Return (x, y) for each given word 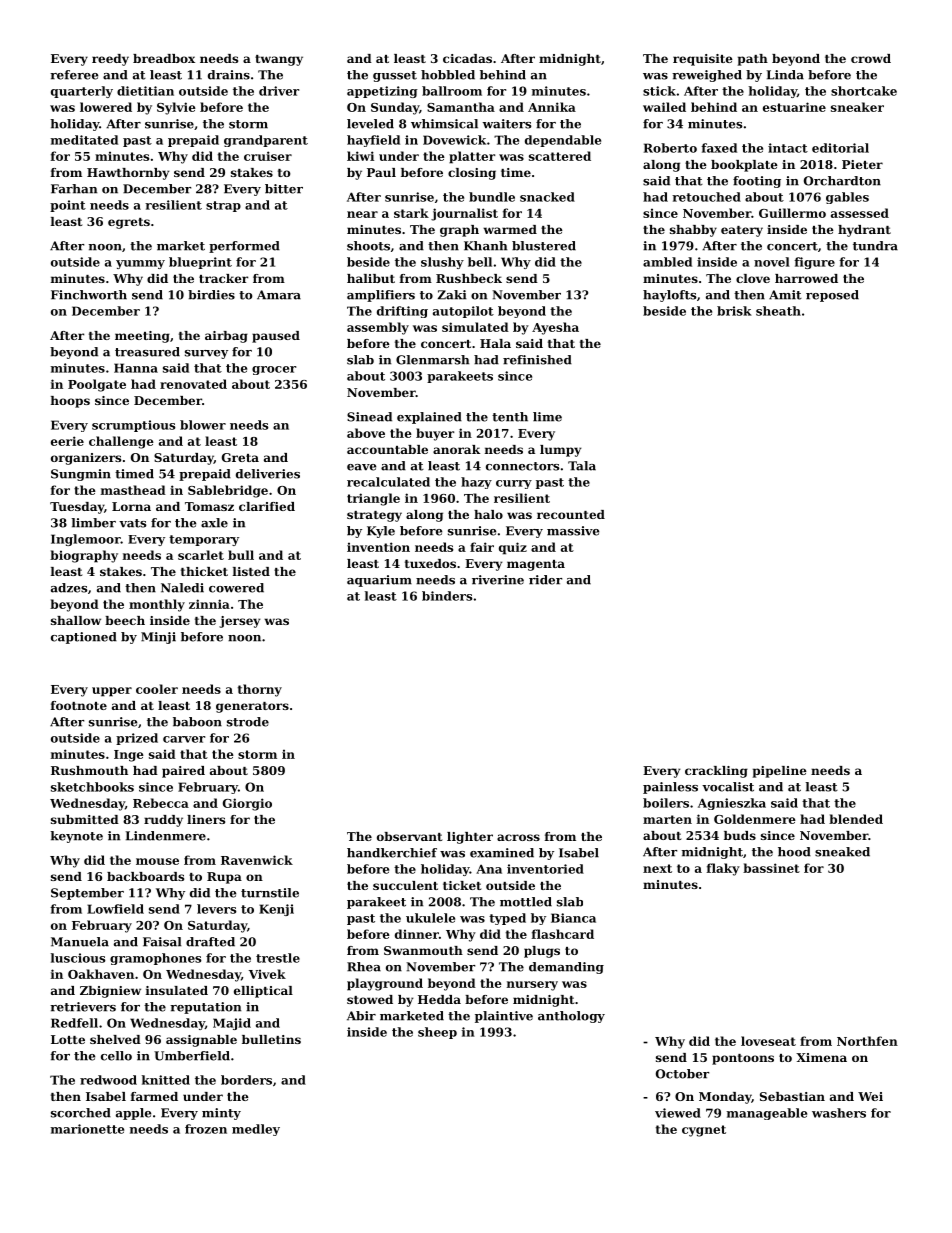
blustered (544, 246)
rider (545, 580)
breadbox (164, 58)
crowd (871, 58)
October (682, 1074)
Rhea (364, 967)
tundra (875, 246)
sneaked (842, 852)
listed (251, 571)
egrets (129, 223)
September (87, 894)
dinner (417, 934)
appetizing (382, 92)
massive (573, 531)
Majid (232, 1024)
